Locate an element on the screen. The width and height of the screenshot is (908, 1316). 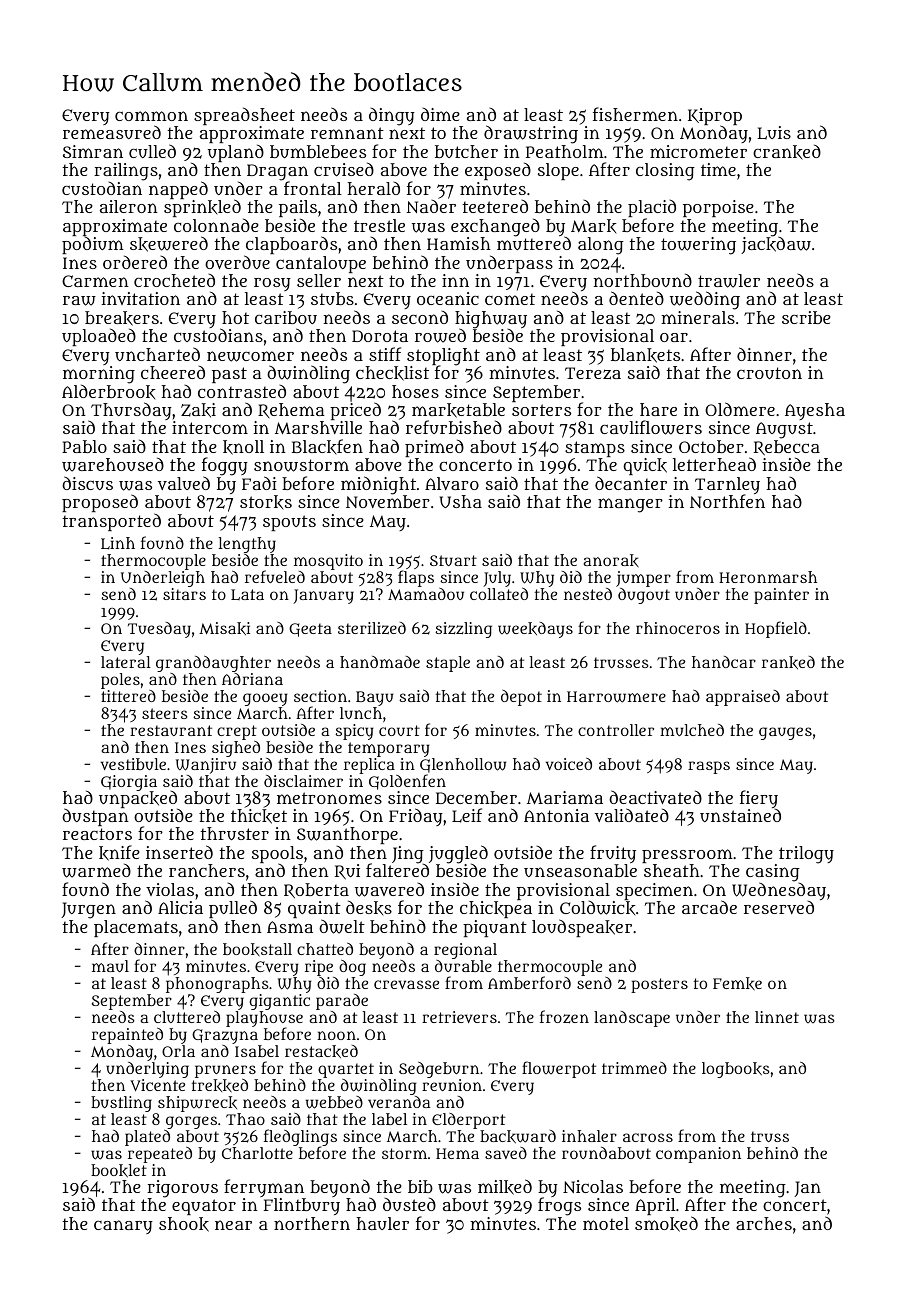
past is located at coordinates (229, 375).
